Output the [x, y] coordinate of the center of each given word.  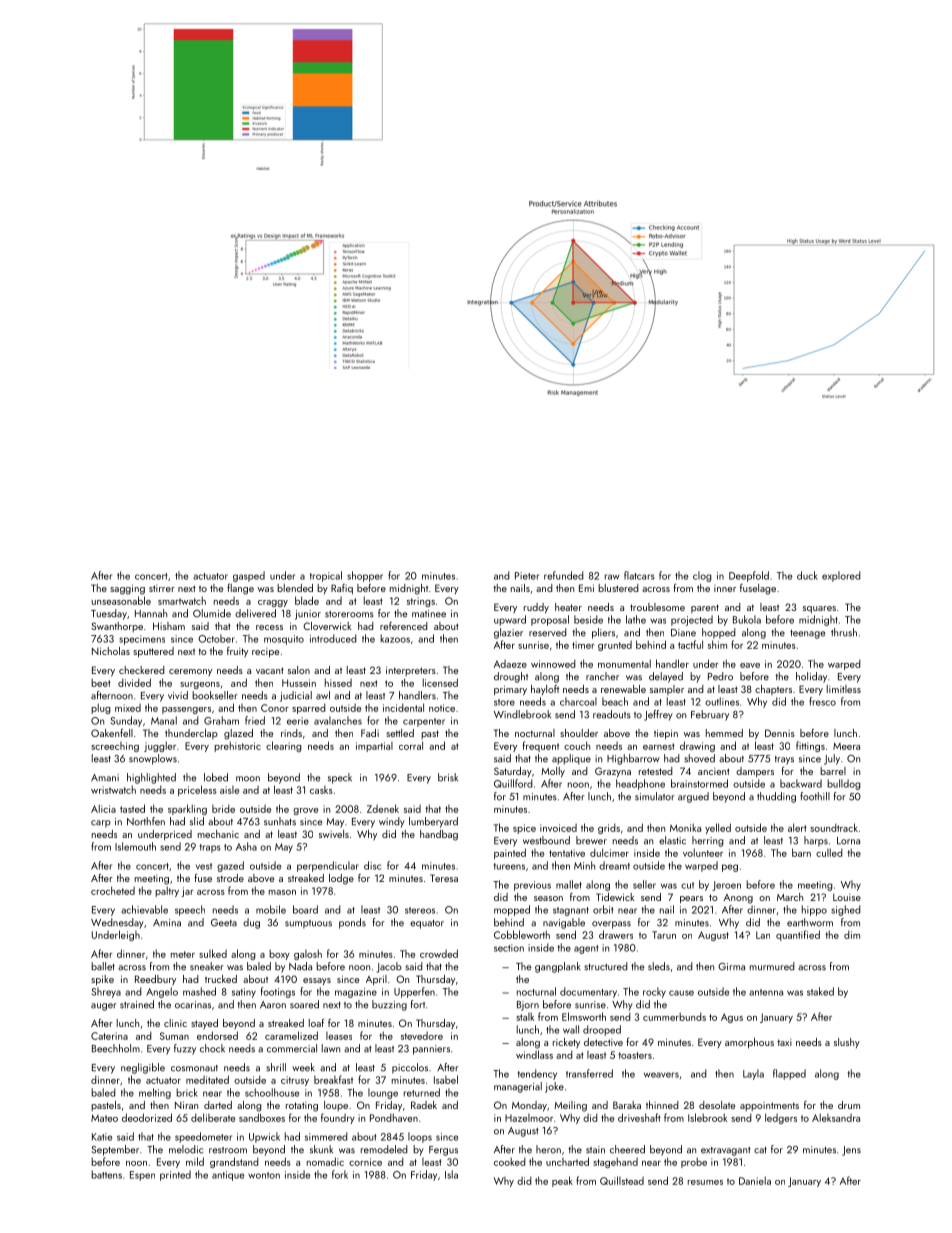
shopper [365, 576]
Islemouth [135, 846]
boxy [279, 954]
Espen [142, 1176]
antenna [766, 992]
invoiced [558, 828]
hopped [719, 633]
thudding [776, 797]
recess [269, 627]
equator [427, 924]
